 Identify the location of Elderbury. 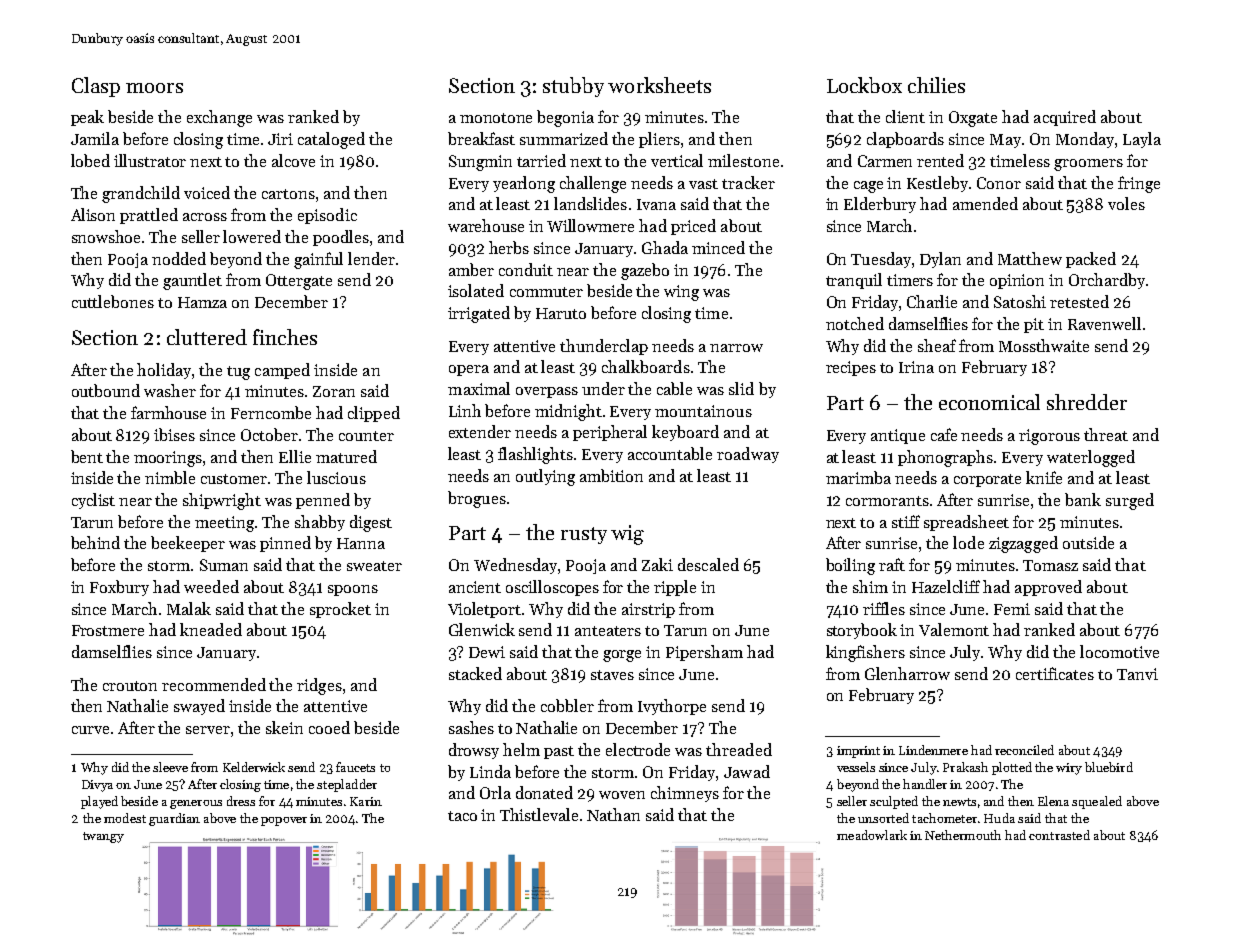
(880, 205).
